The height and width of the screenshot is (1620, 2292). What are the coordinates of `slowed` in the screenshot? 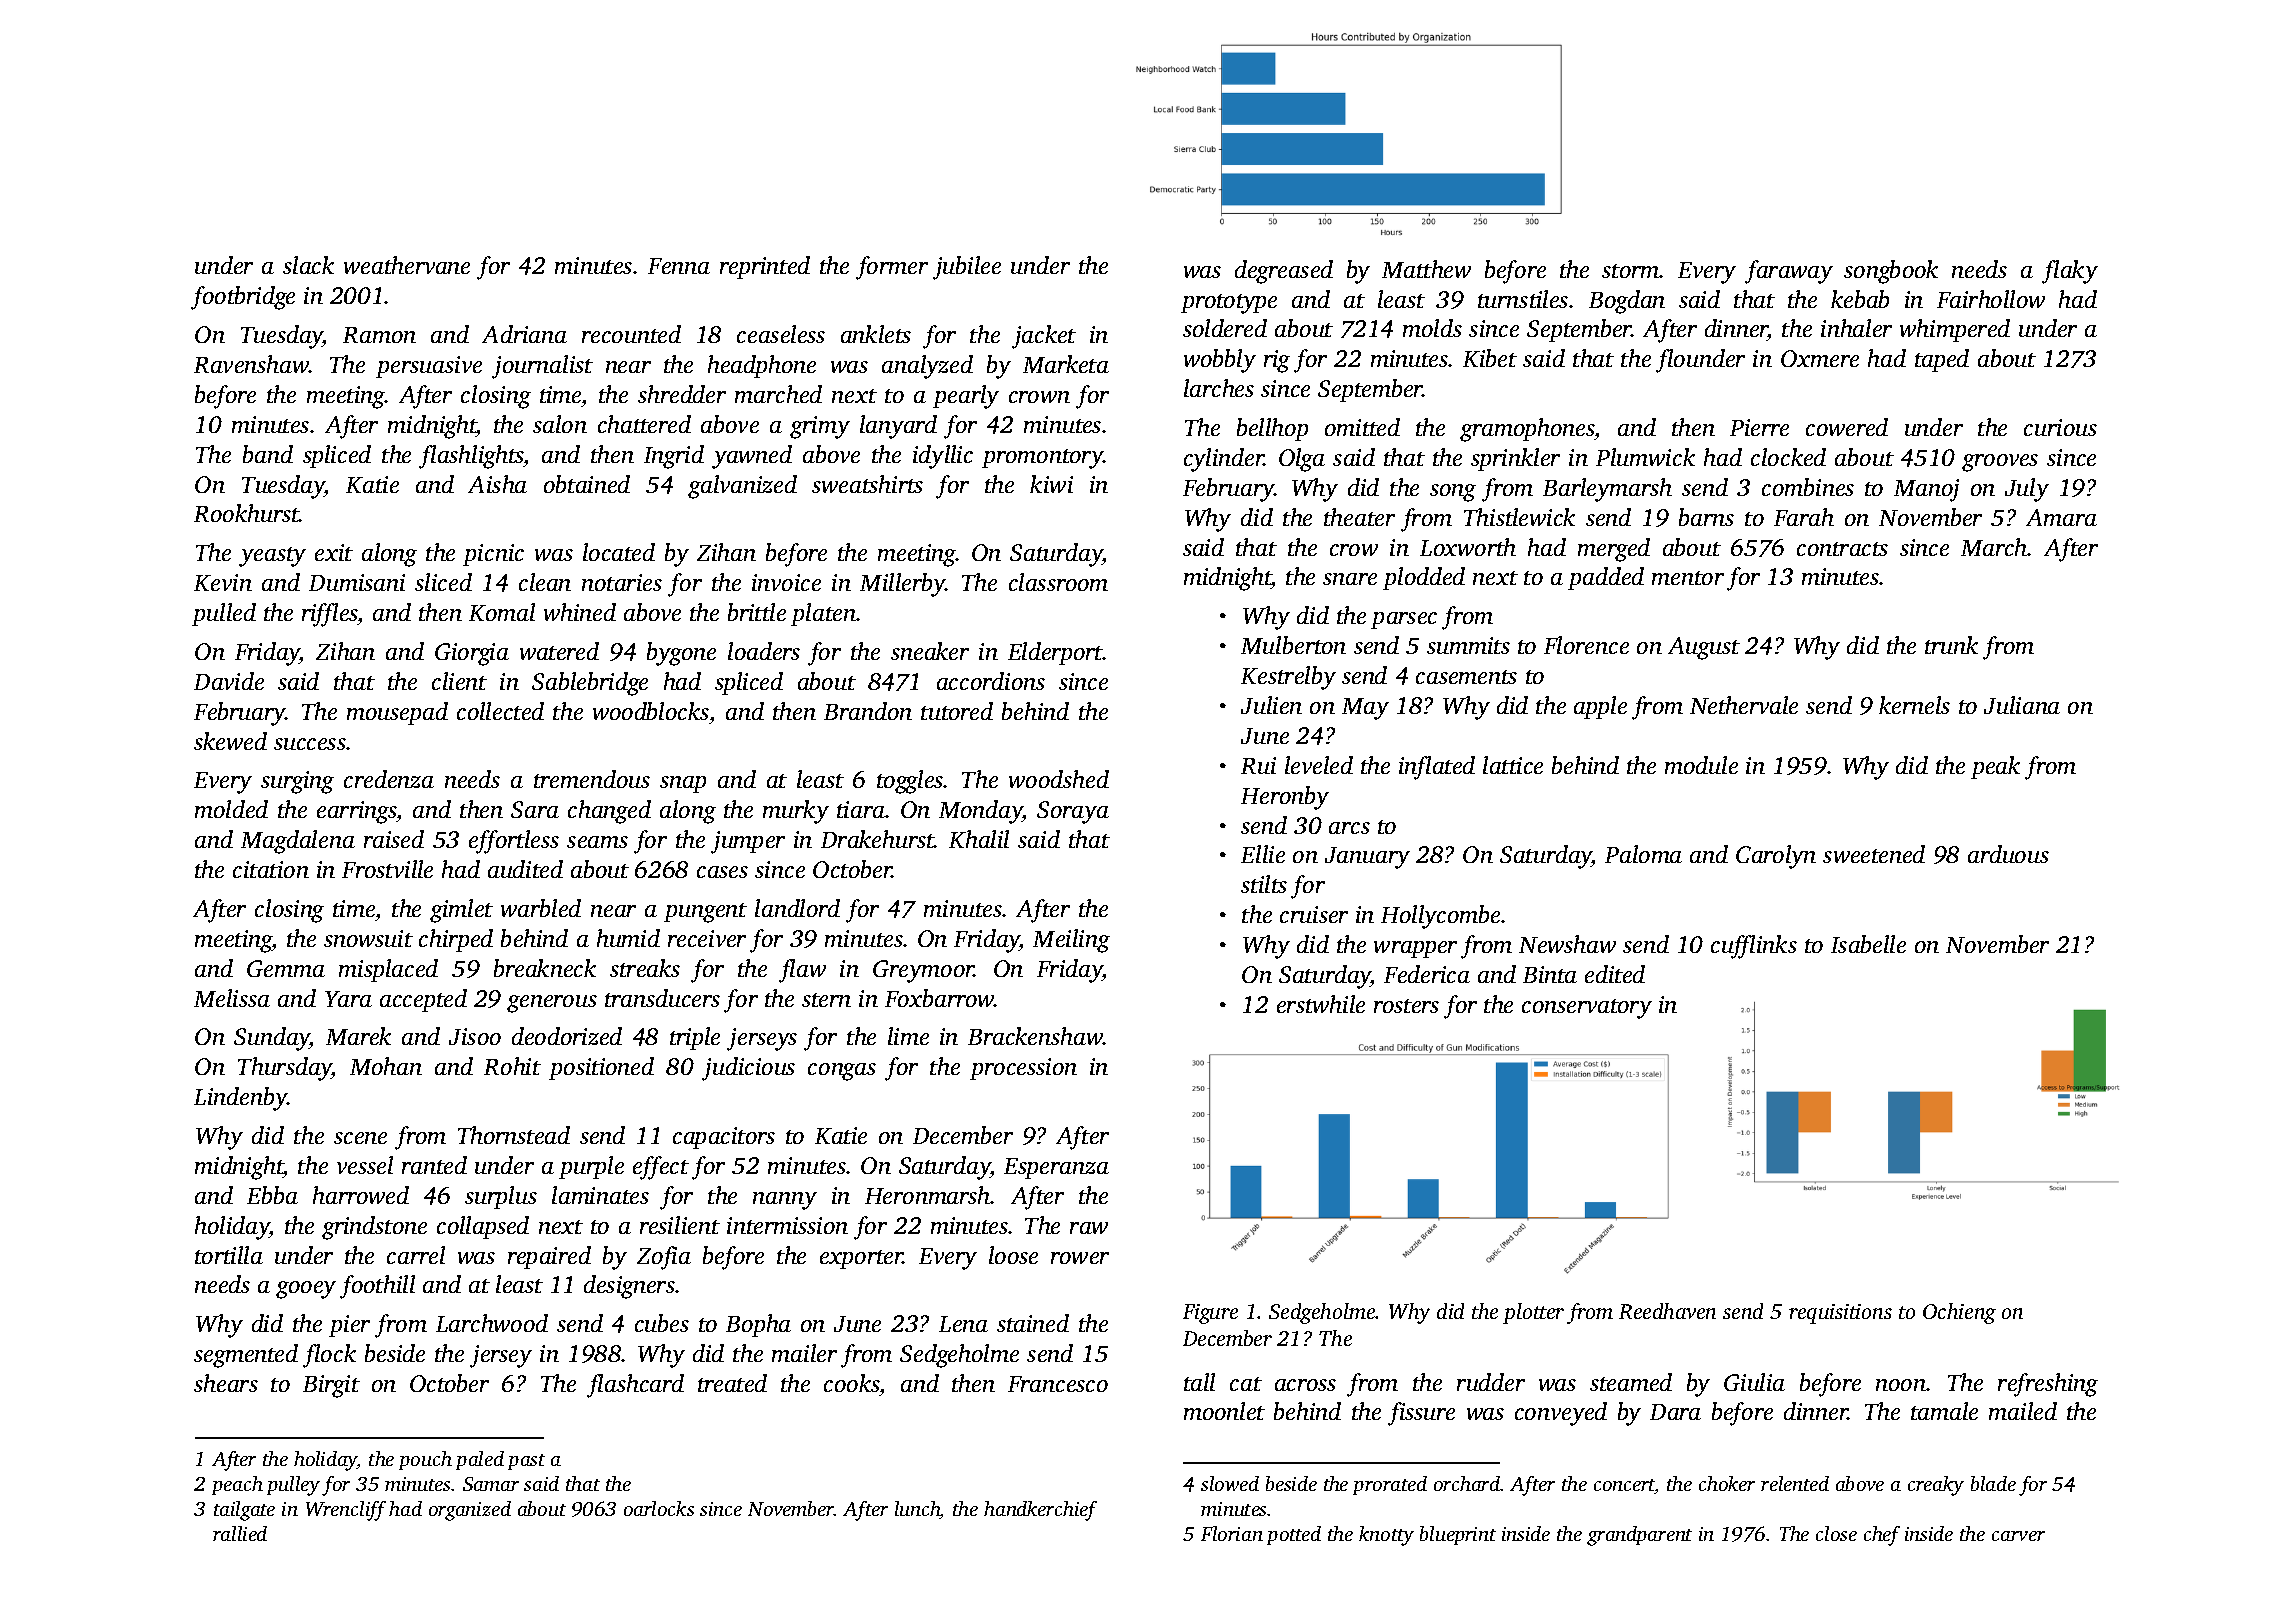 It's located at (1230, 1483).
